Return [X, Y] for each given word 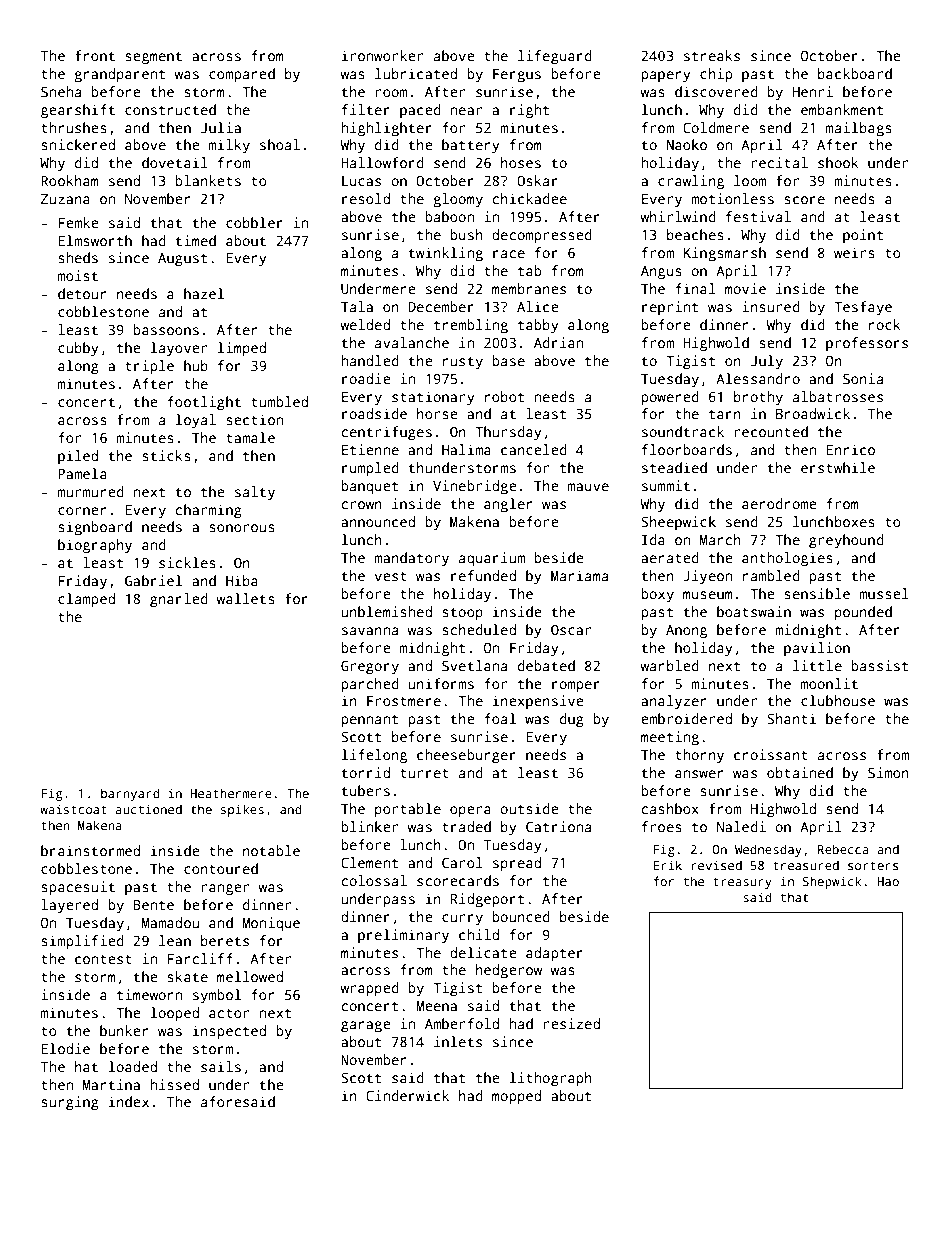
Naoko [687, 144]
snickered [78, 144]
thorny [699, 756]
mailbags [859, 129]
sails [221, 1066]
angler [508, 505]
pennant [369, 721]
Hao [888, 881]
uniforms [441, 683]
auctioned [149, 809]
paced [420, 111]
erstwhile [838, 467]
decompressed [542, 236]
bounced [521, 916]
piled [78, 457]
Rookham [70, 180]
